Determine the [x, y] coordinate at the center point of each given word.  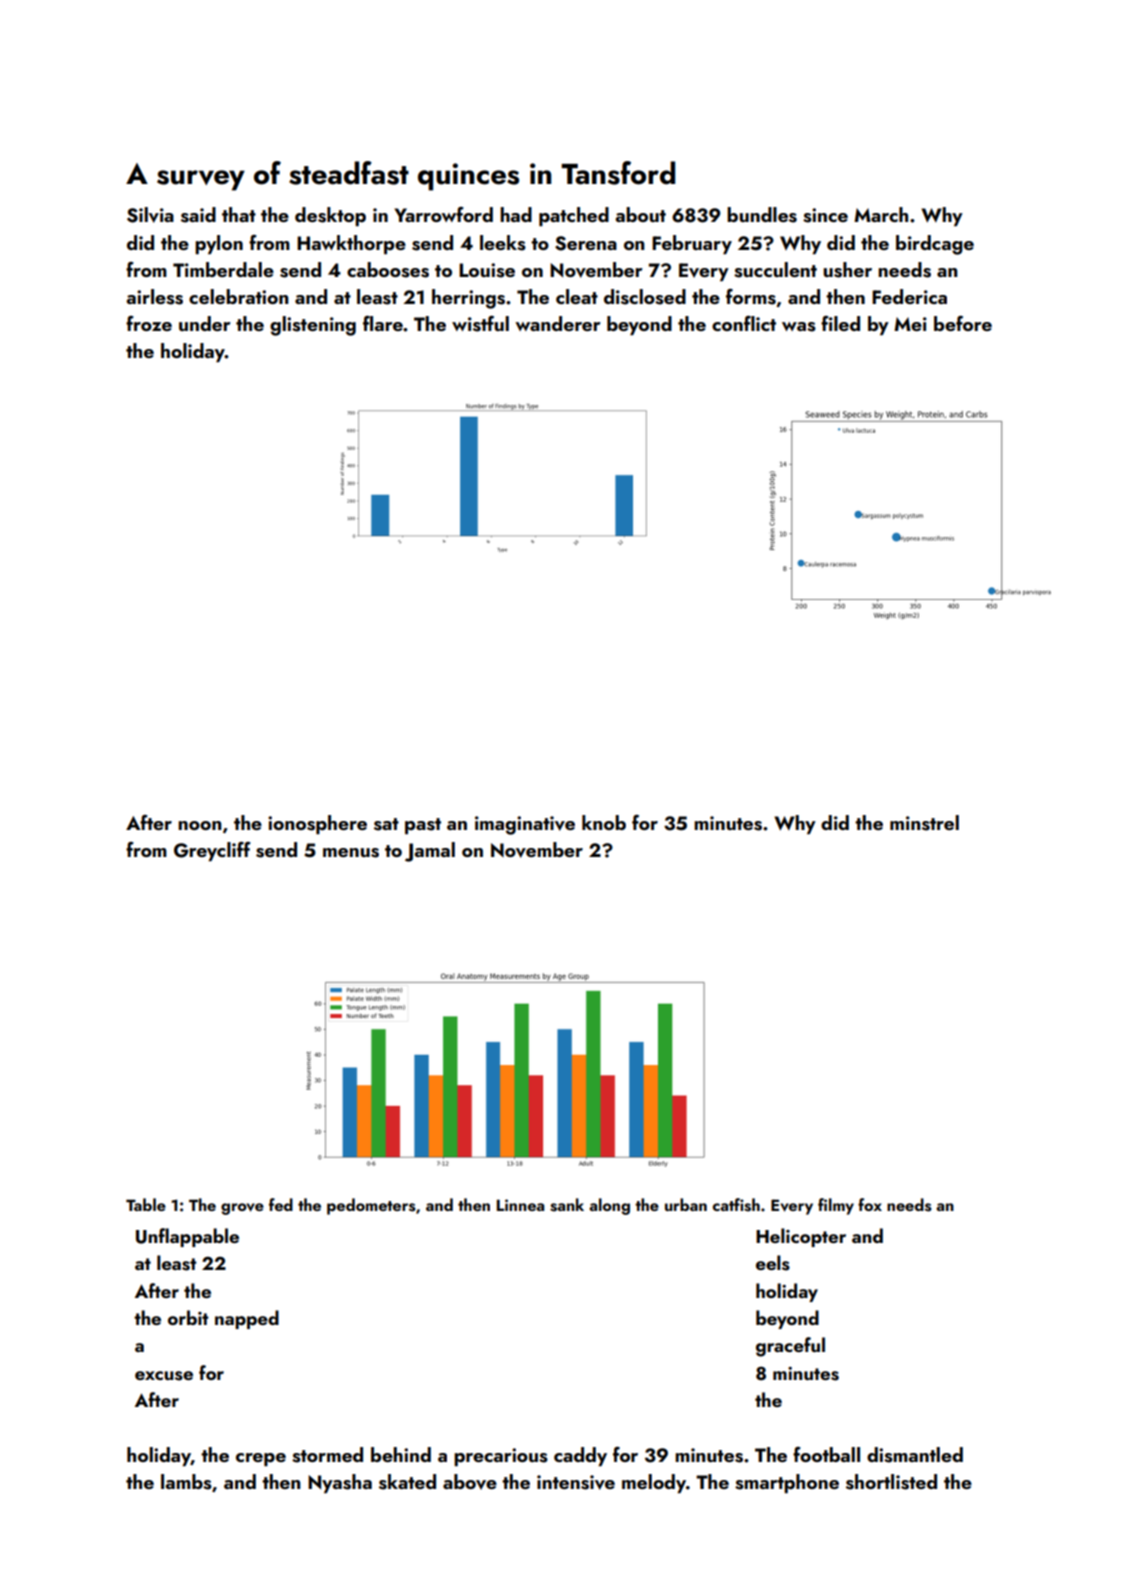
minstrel [924, 823]
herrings [468, 299]
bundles [762, 215]
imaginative [525, 825]
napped [247, 1319]
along [609, 1206]
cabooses [388, 270]
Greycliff [212, 851]
